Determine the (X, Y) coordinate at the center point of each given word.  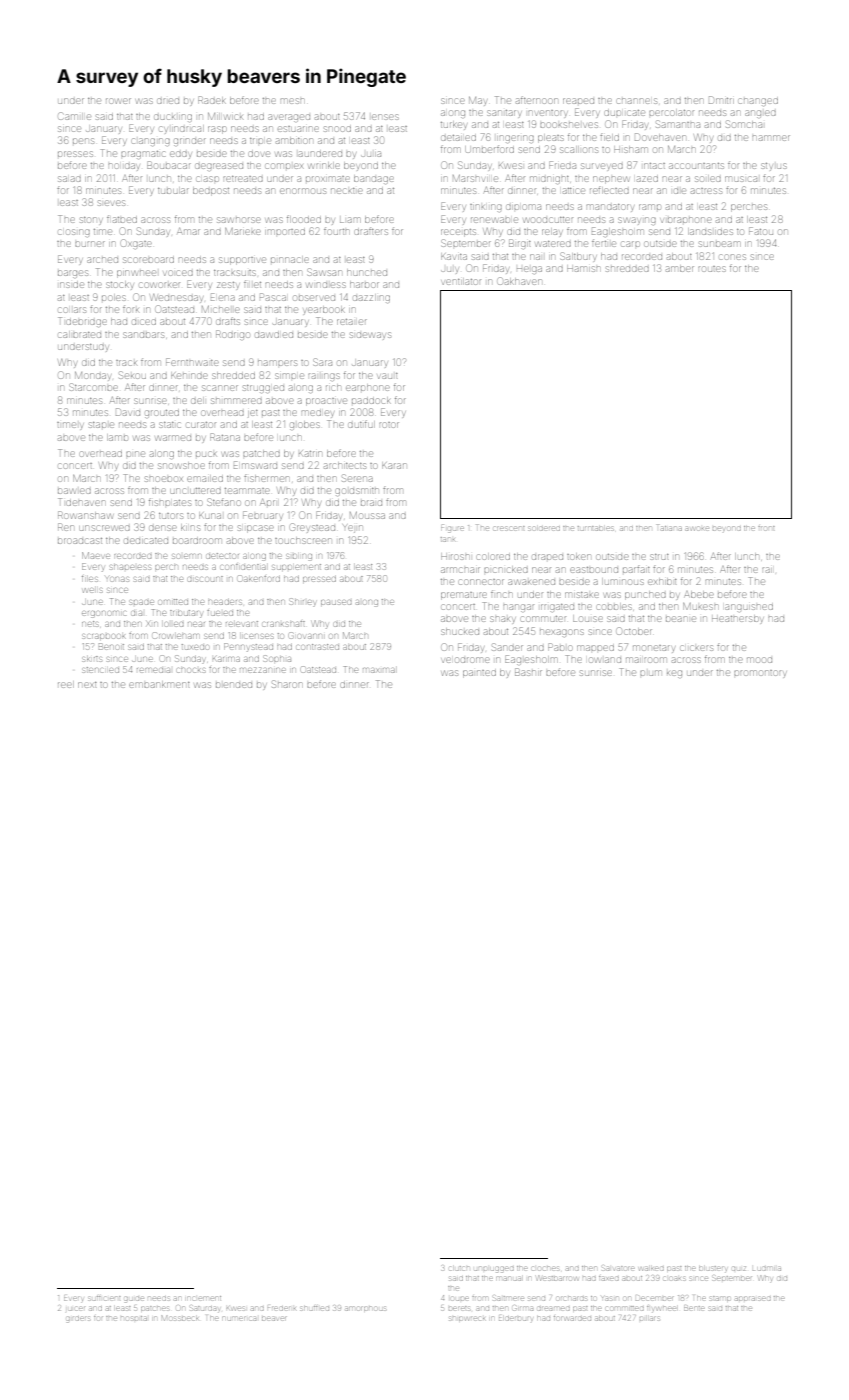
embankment (159, 684)
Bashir (528, 672)
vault (388, 376)
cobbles (614, 606)
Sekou (132, 375)
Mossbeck (179, 1318)
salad (69, 179)
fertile (604, 243)
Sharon (287, 684)
